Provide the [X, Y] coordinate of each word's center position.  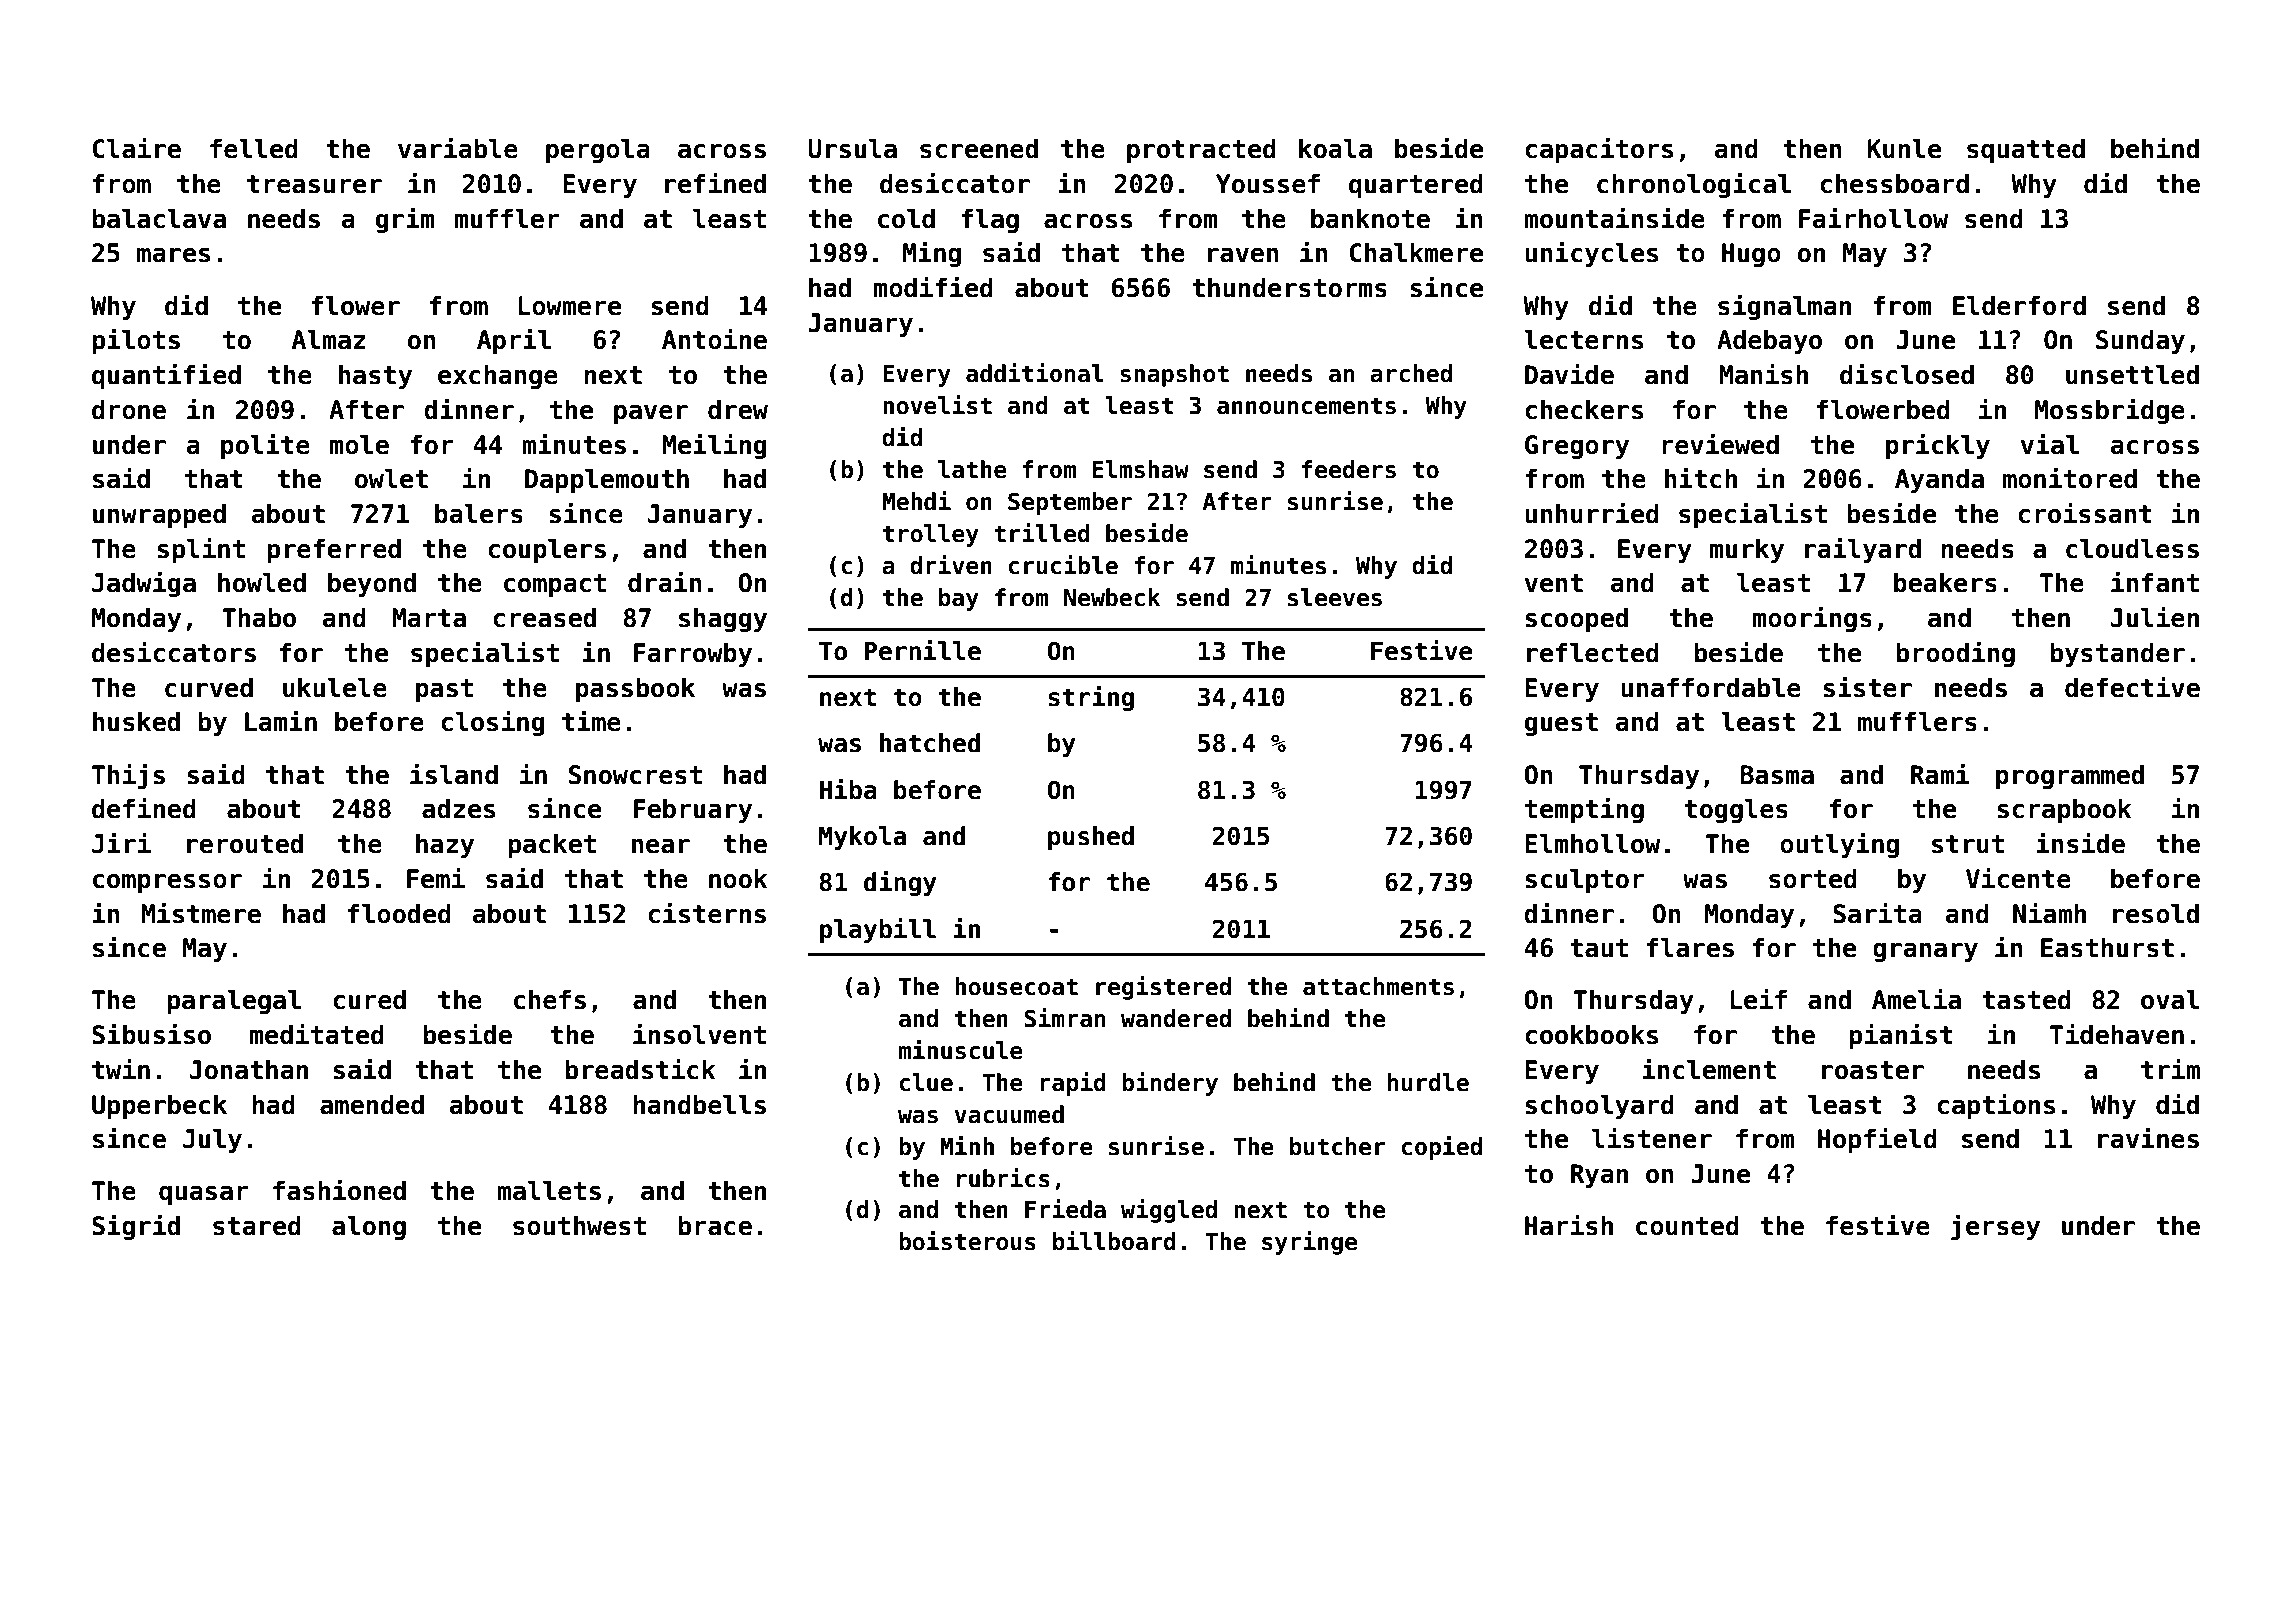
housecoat [1016, 986]
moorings [1812, 619]
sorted [1813, 878]
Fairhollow [1873, 218]
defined [144, 808]
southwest [579, 1225]
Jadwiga [144, 584]
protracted [1201, 150]
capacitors [1599, 150]
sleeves [1335, 597]
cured [369, 999]
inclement [1709, 1069]
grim [405, 220]
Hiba [848, 789]
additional [1035, 373]
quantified [166, 376]
